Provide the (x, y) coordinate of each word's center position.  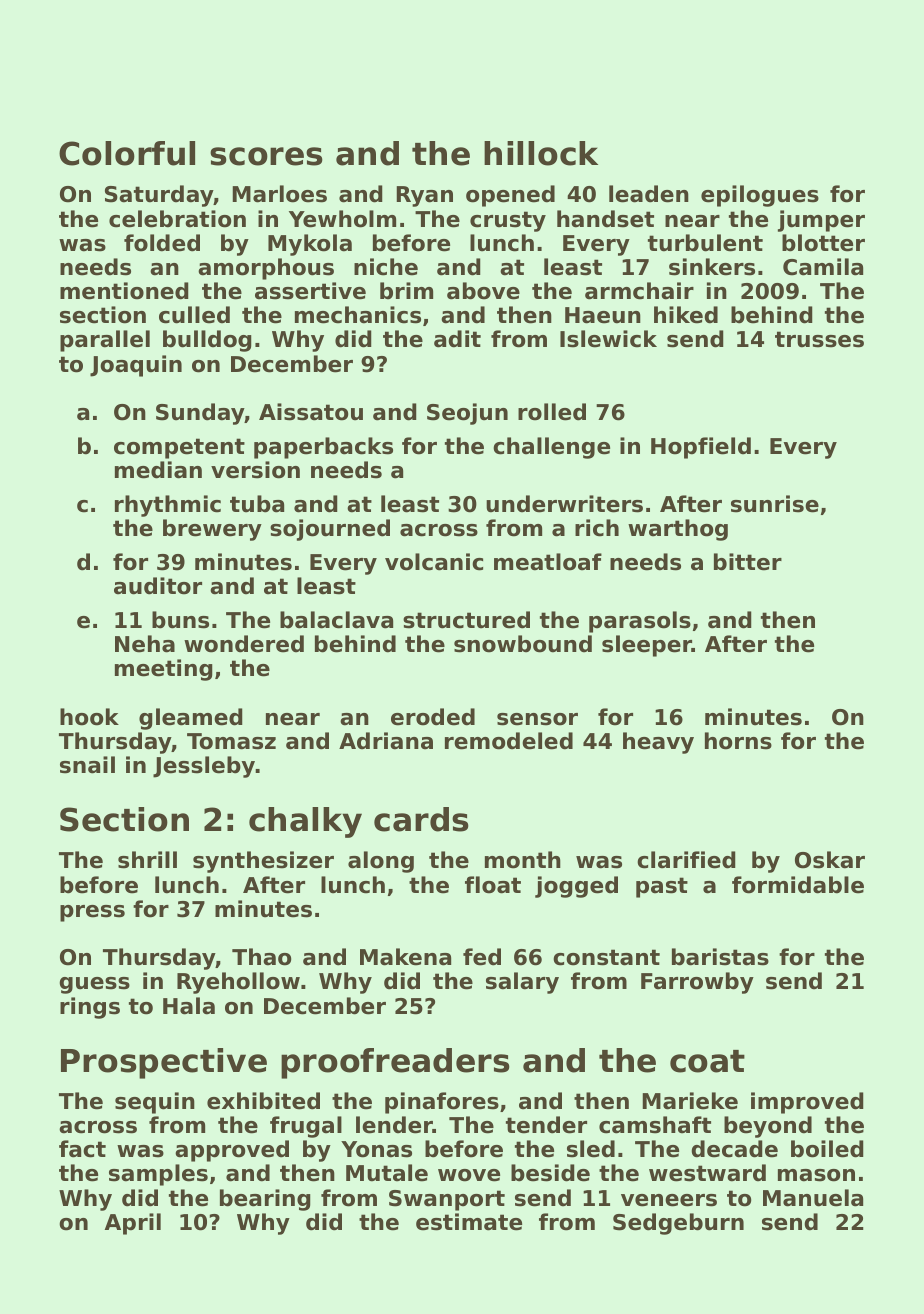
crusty (508, 221)
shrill (147, 860)
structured (466, 620)
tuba (257, 504)
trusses (819, 339)
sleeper (647, 646)
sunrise (775, 504)
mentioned (124, 291)
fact (82, 1149)
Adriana (386, 741)
